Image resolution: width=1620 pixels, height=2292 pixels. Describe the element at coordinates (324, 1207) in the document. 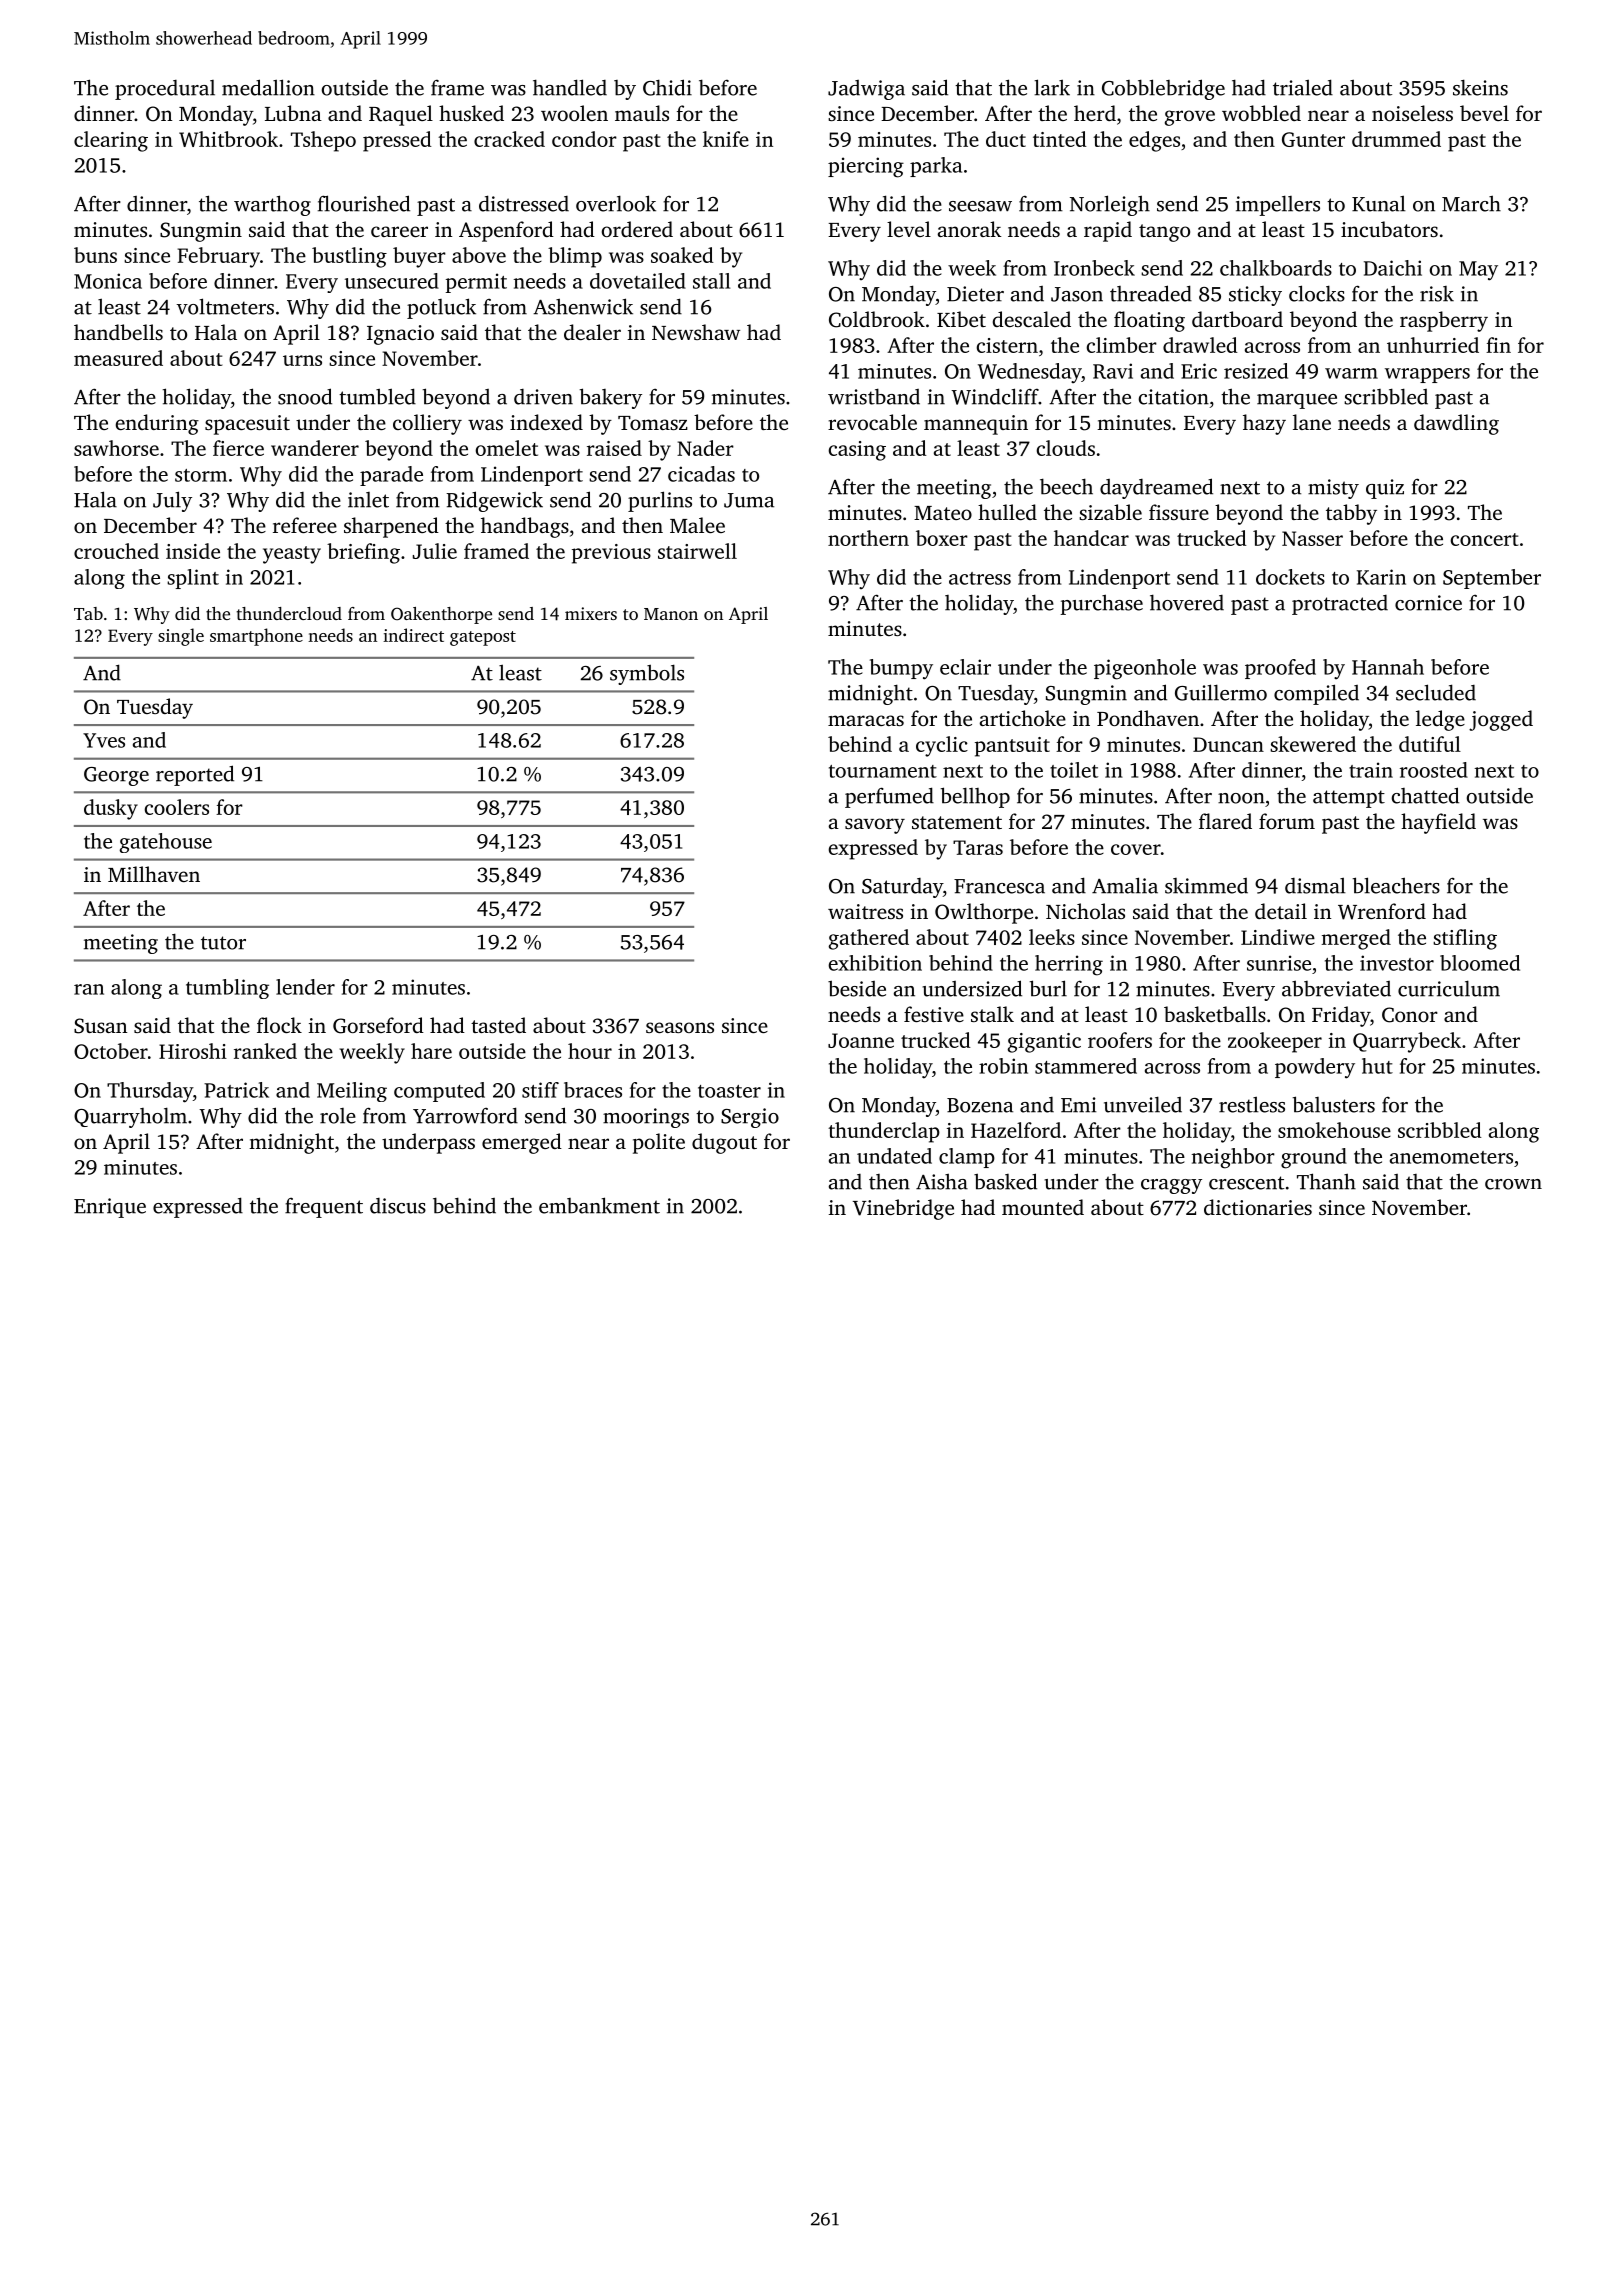

I see `frequent` at that location.
